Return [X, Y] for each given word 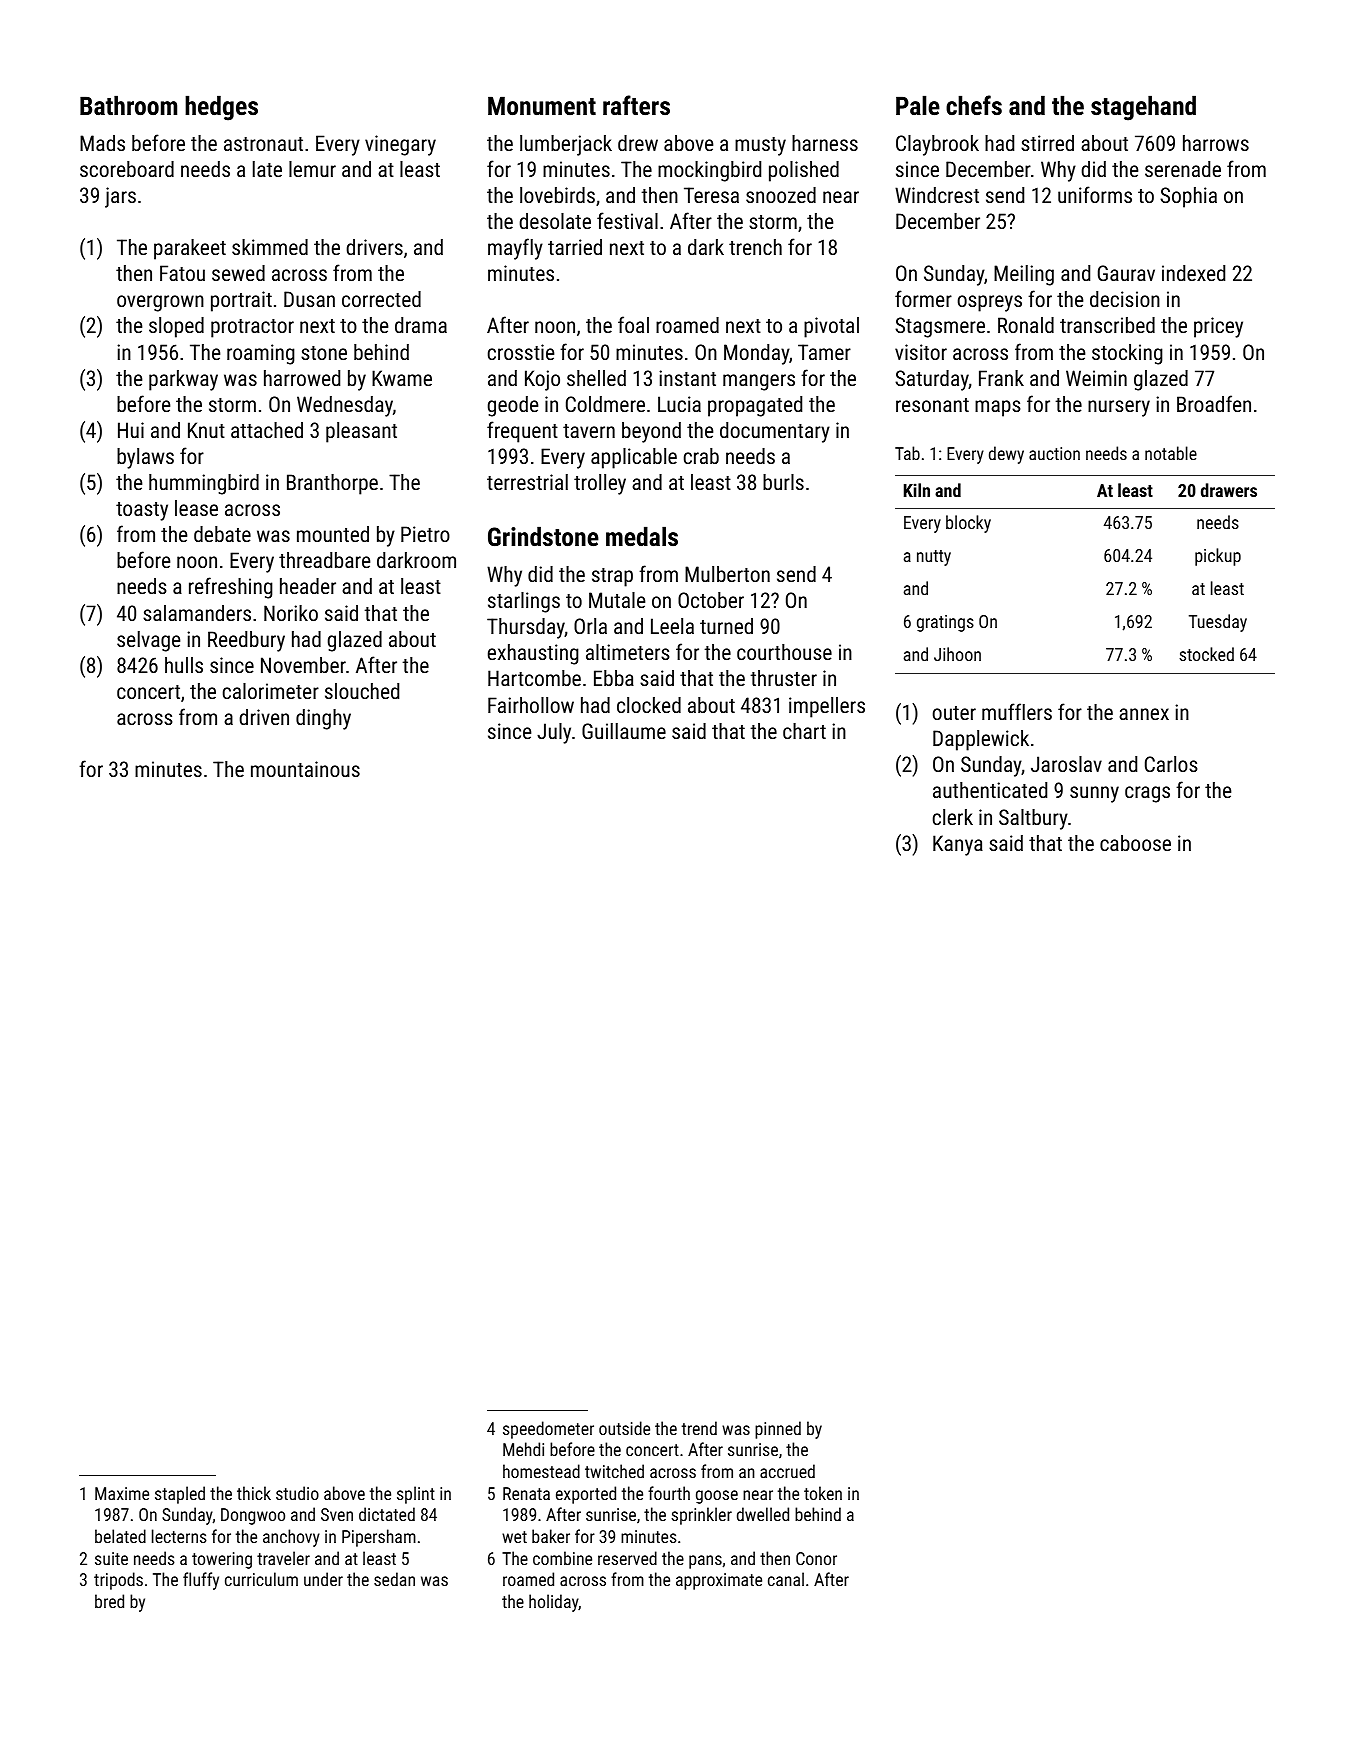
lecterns [179, 1536]
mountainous [305, 769]
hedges [221, 108]
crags [1147, 794]
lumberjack [566, 145]
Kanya [958, 845]
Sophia [1188, 197]
